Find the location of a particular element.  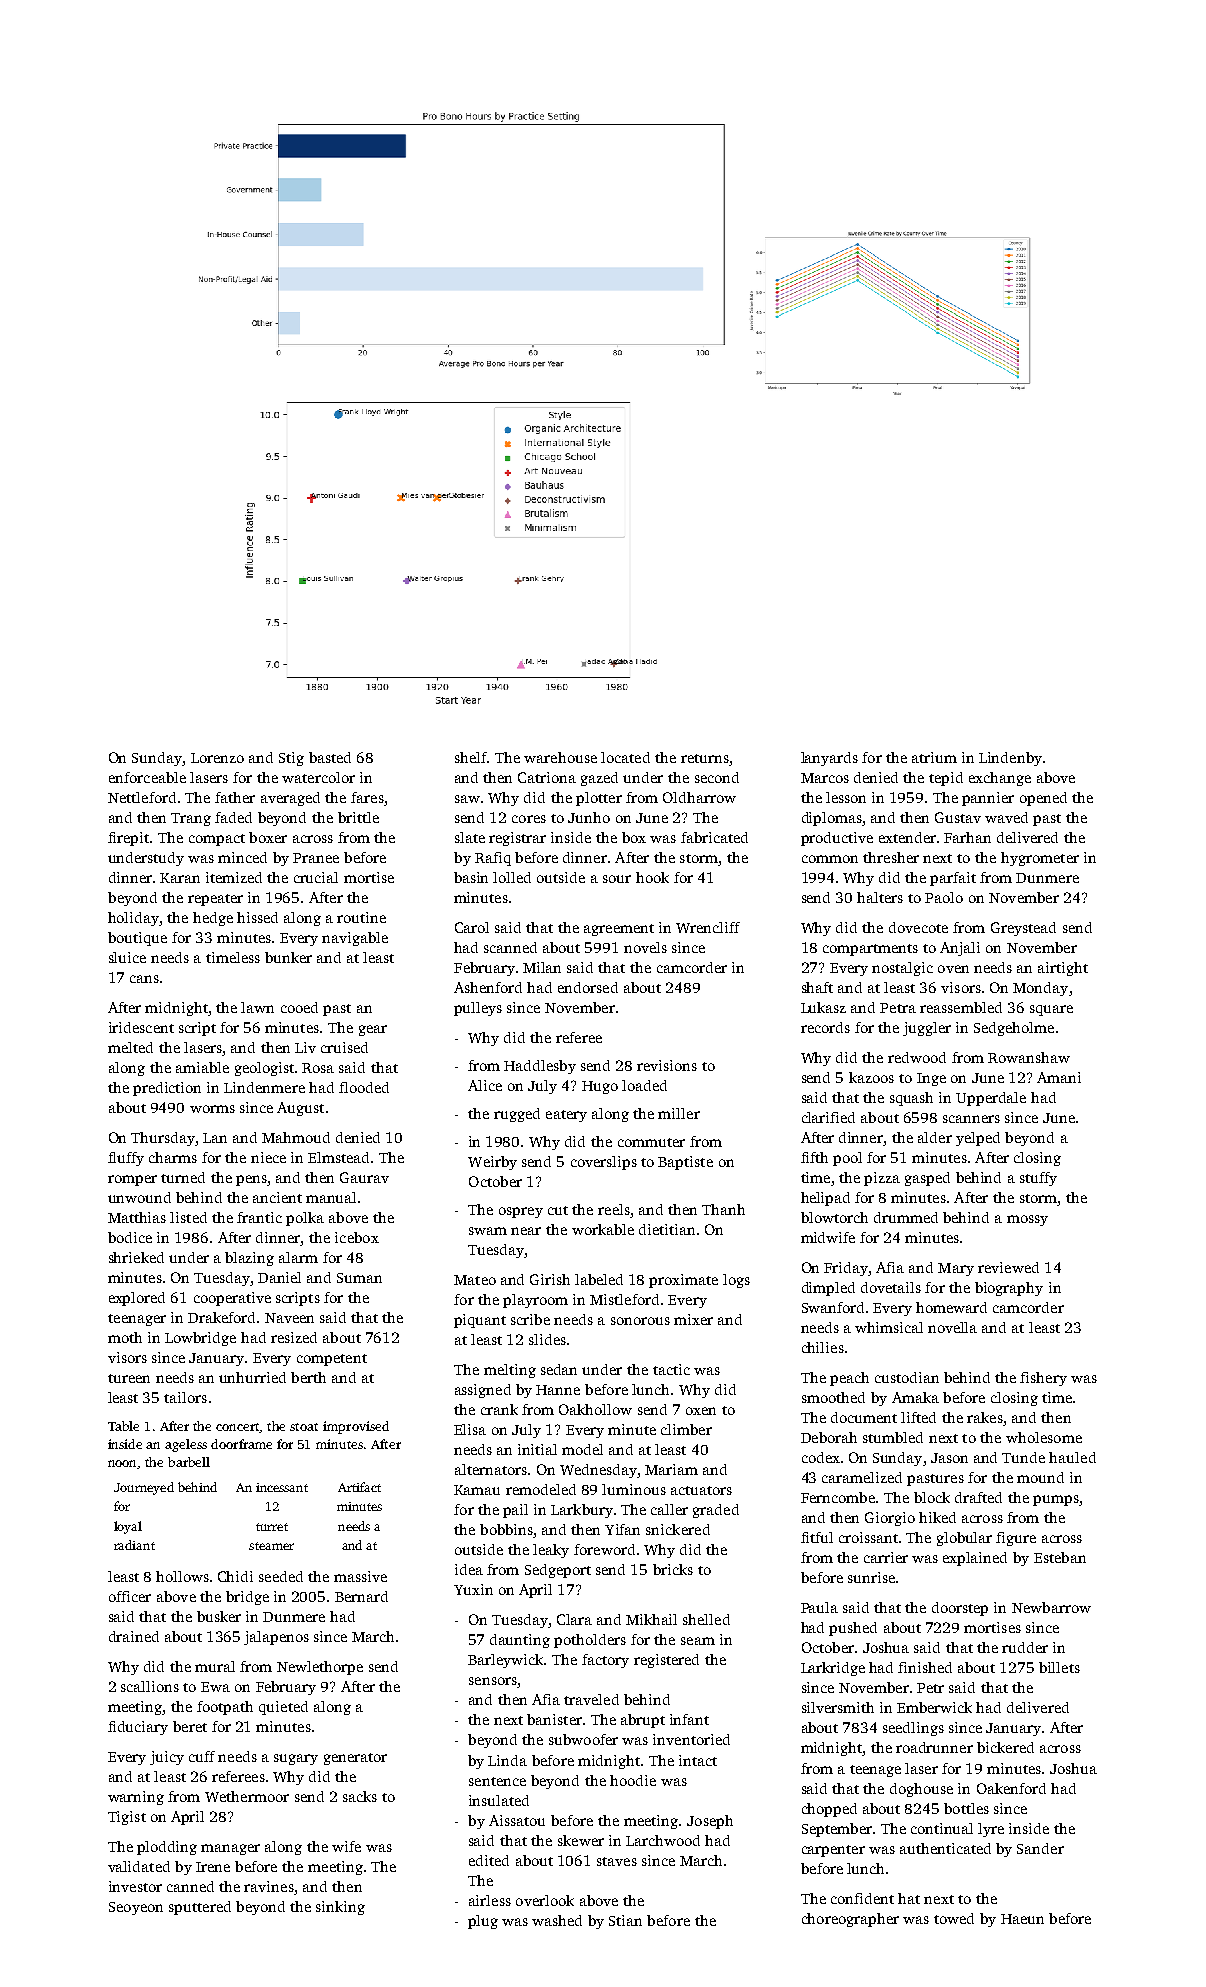

amiable is located at coordinates (202, 1067).
